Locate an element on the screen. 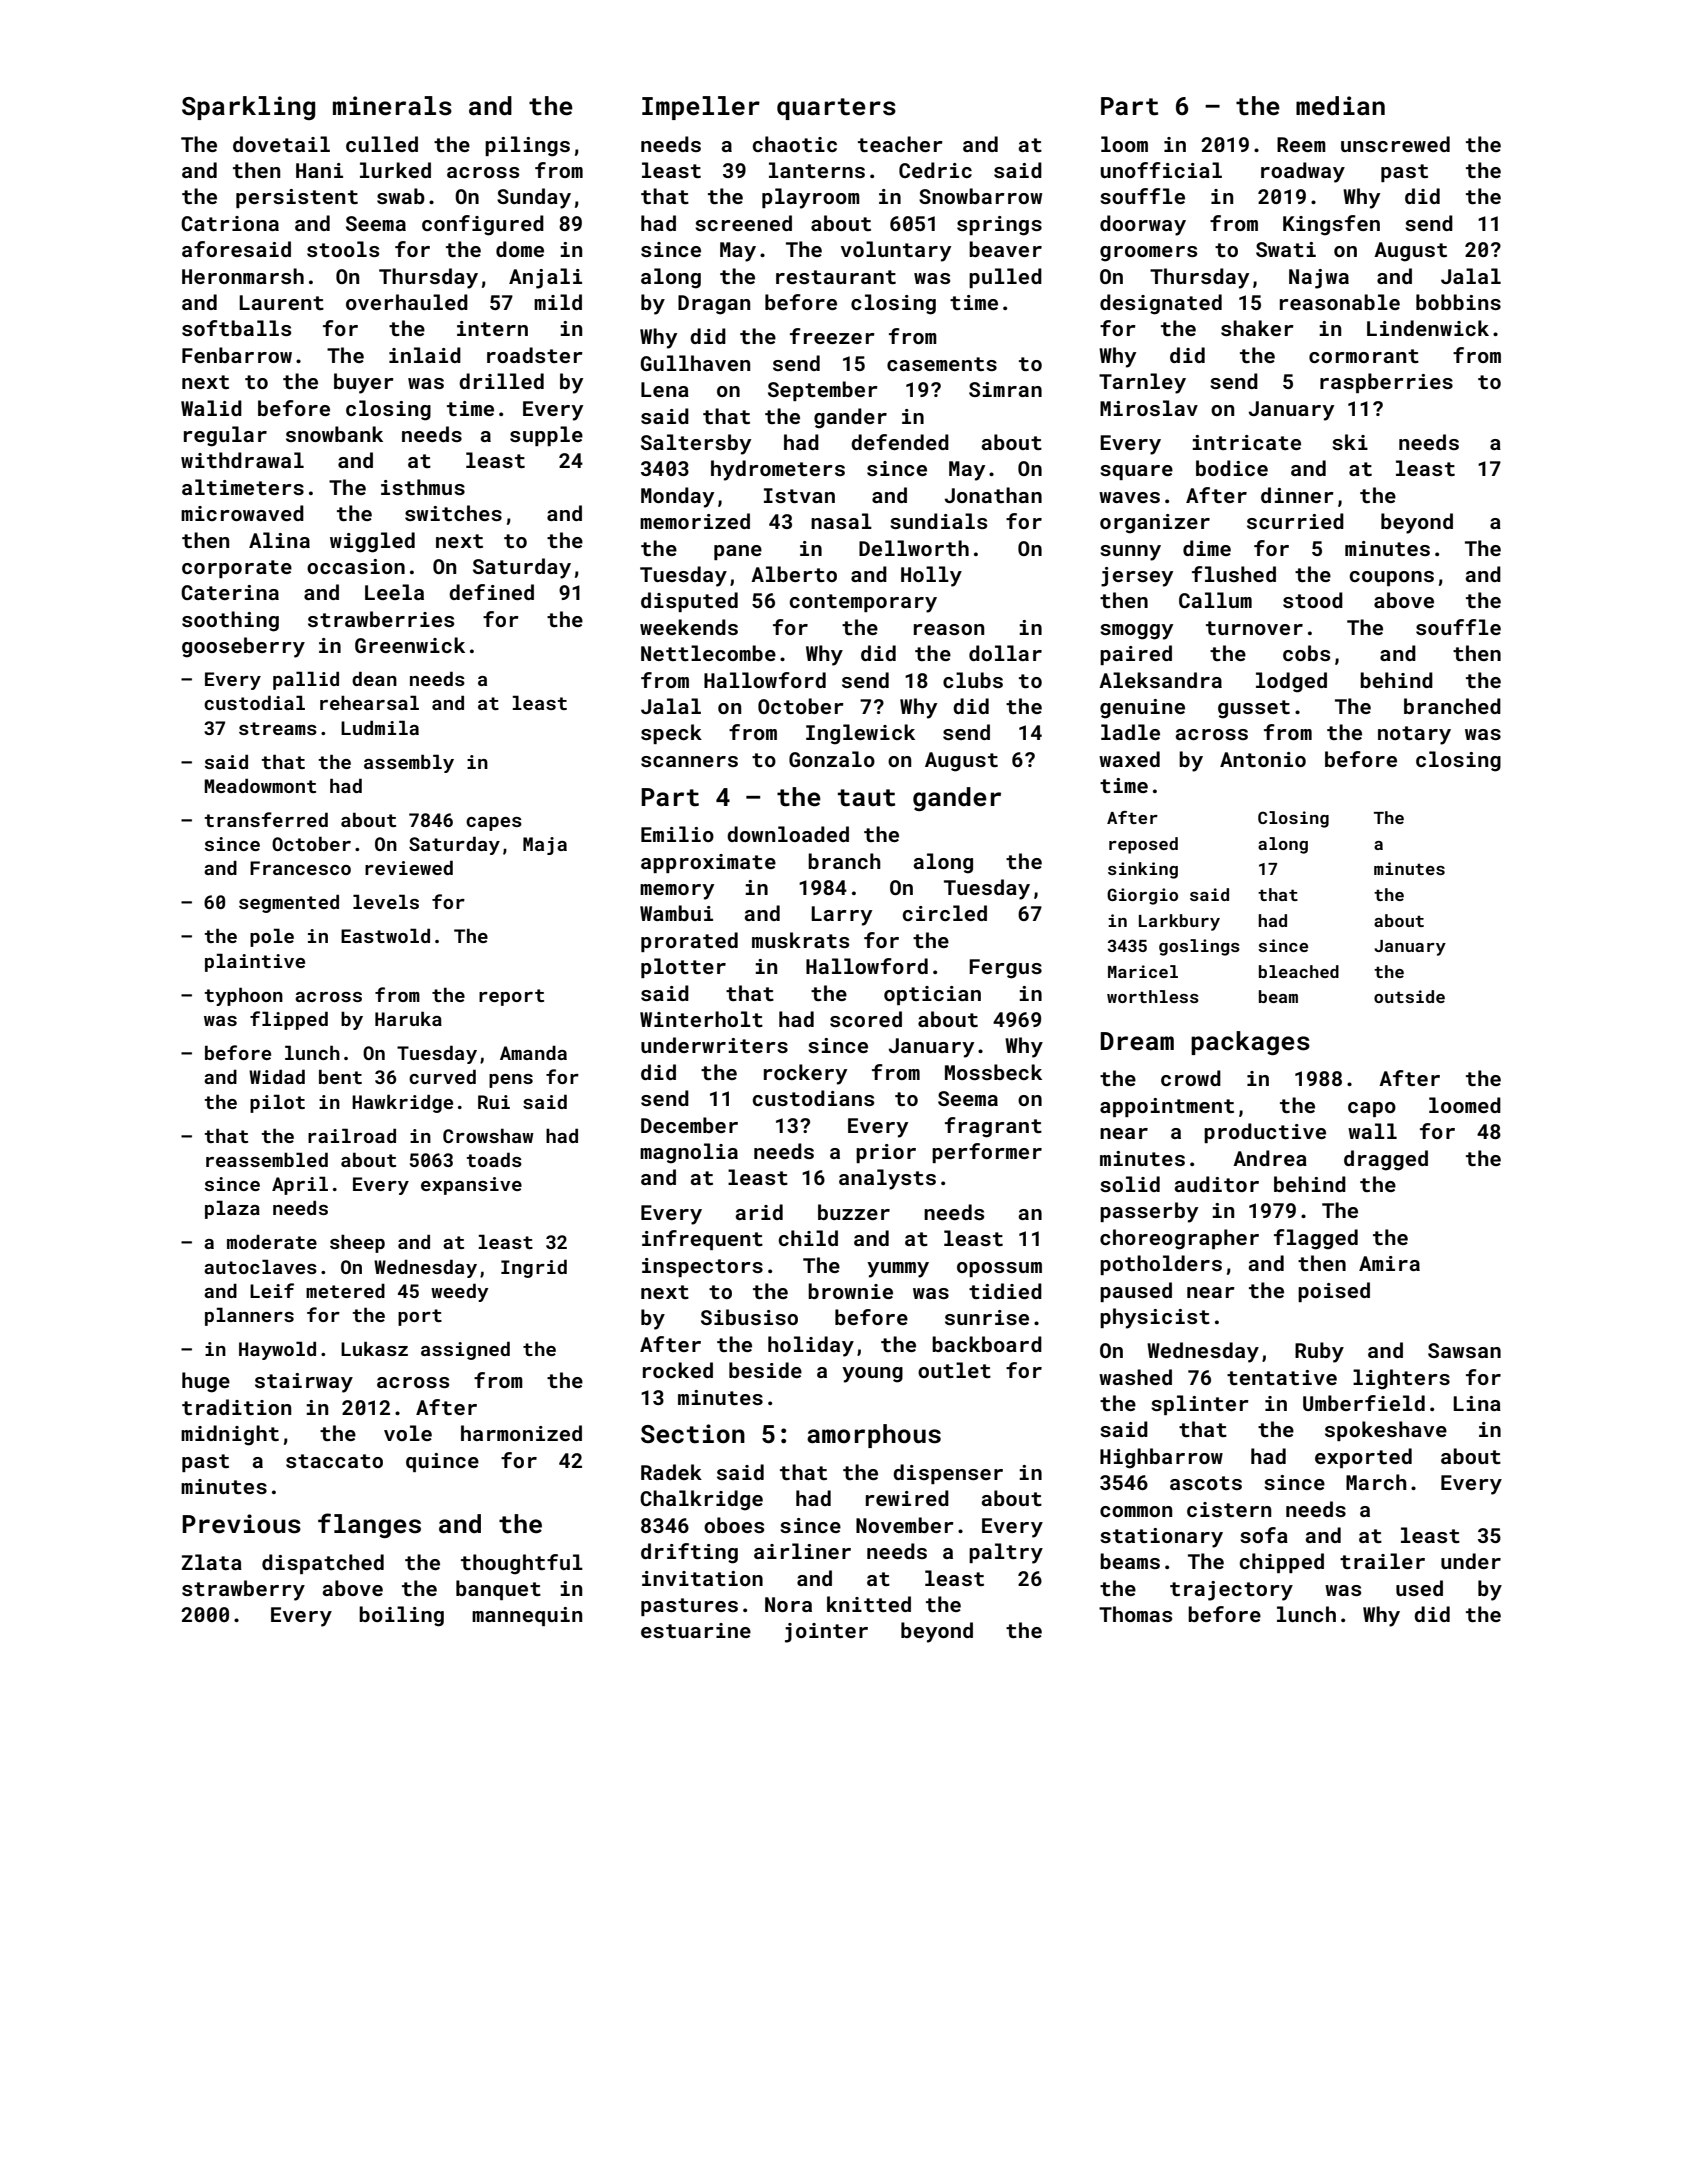  median is located at coordinates (1340, 105).
